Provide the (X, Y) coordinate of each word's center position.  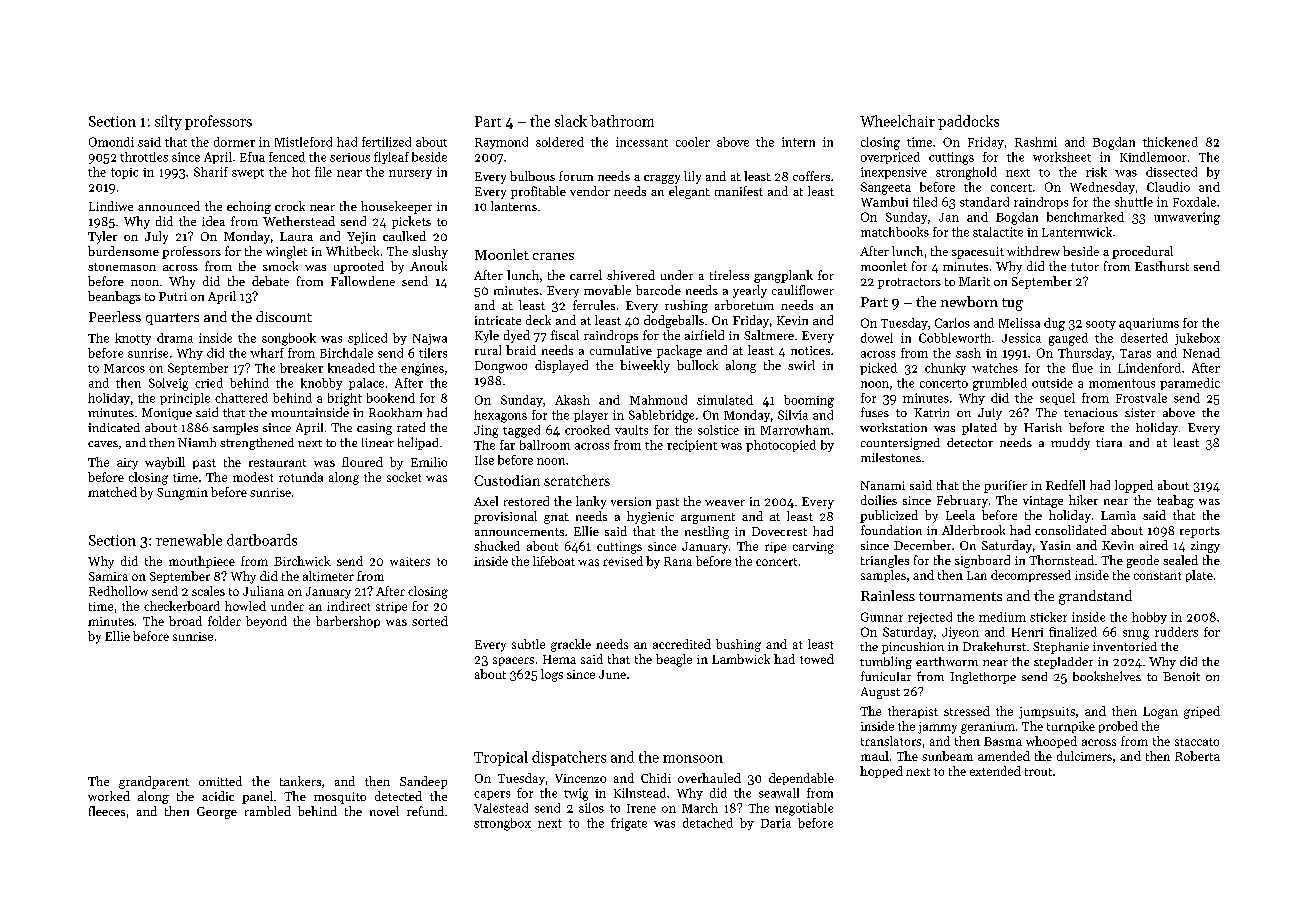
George (217, 813)
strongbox (502, 824)
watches (995, 368)
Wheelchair (897, 121)
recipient (692, 446)
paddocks (968, 122)
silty (168, 122)
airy (127, 464)
